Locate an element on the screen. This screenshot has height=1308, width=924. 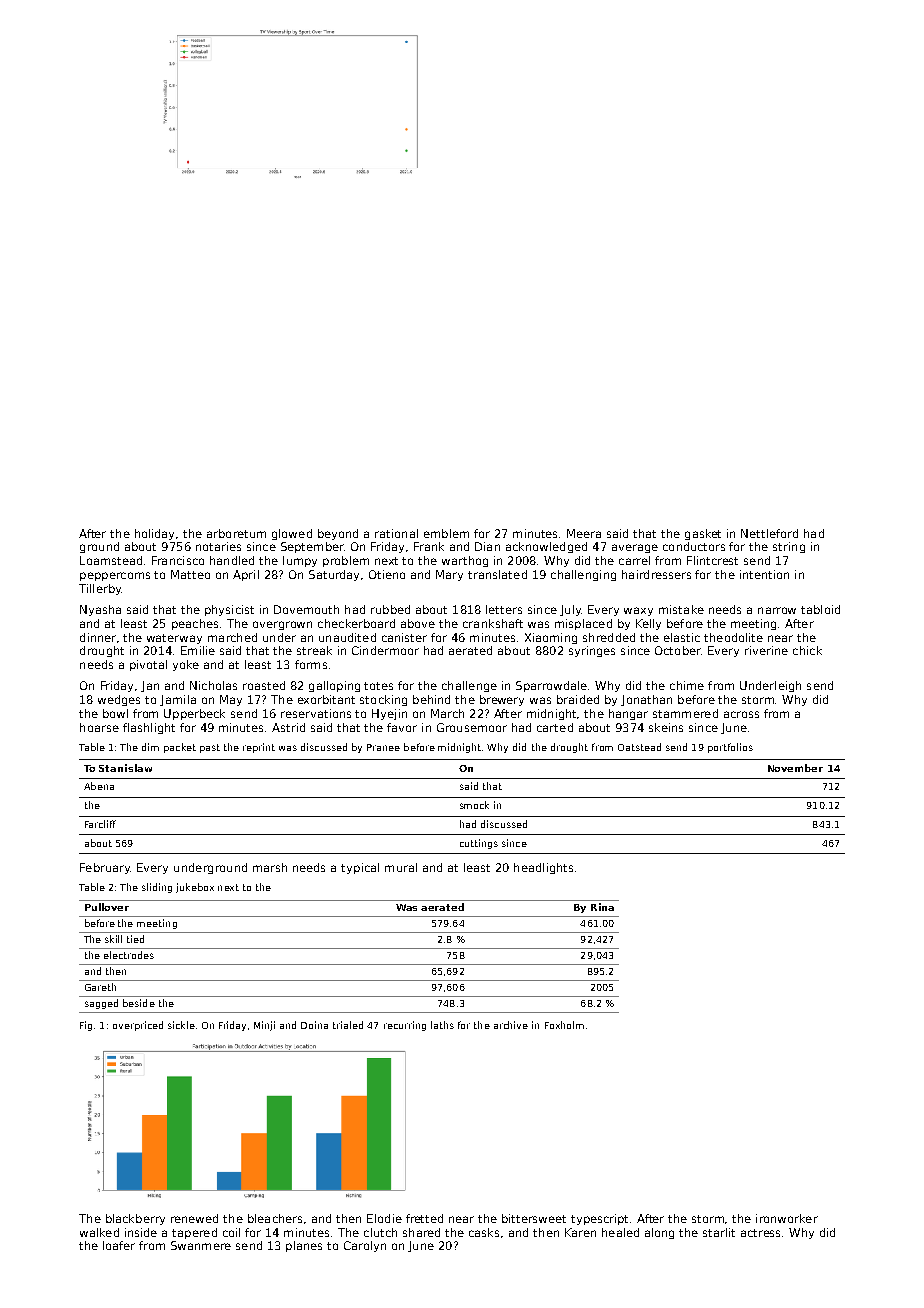
trialed is located at coordinates (348, 1025).
